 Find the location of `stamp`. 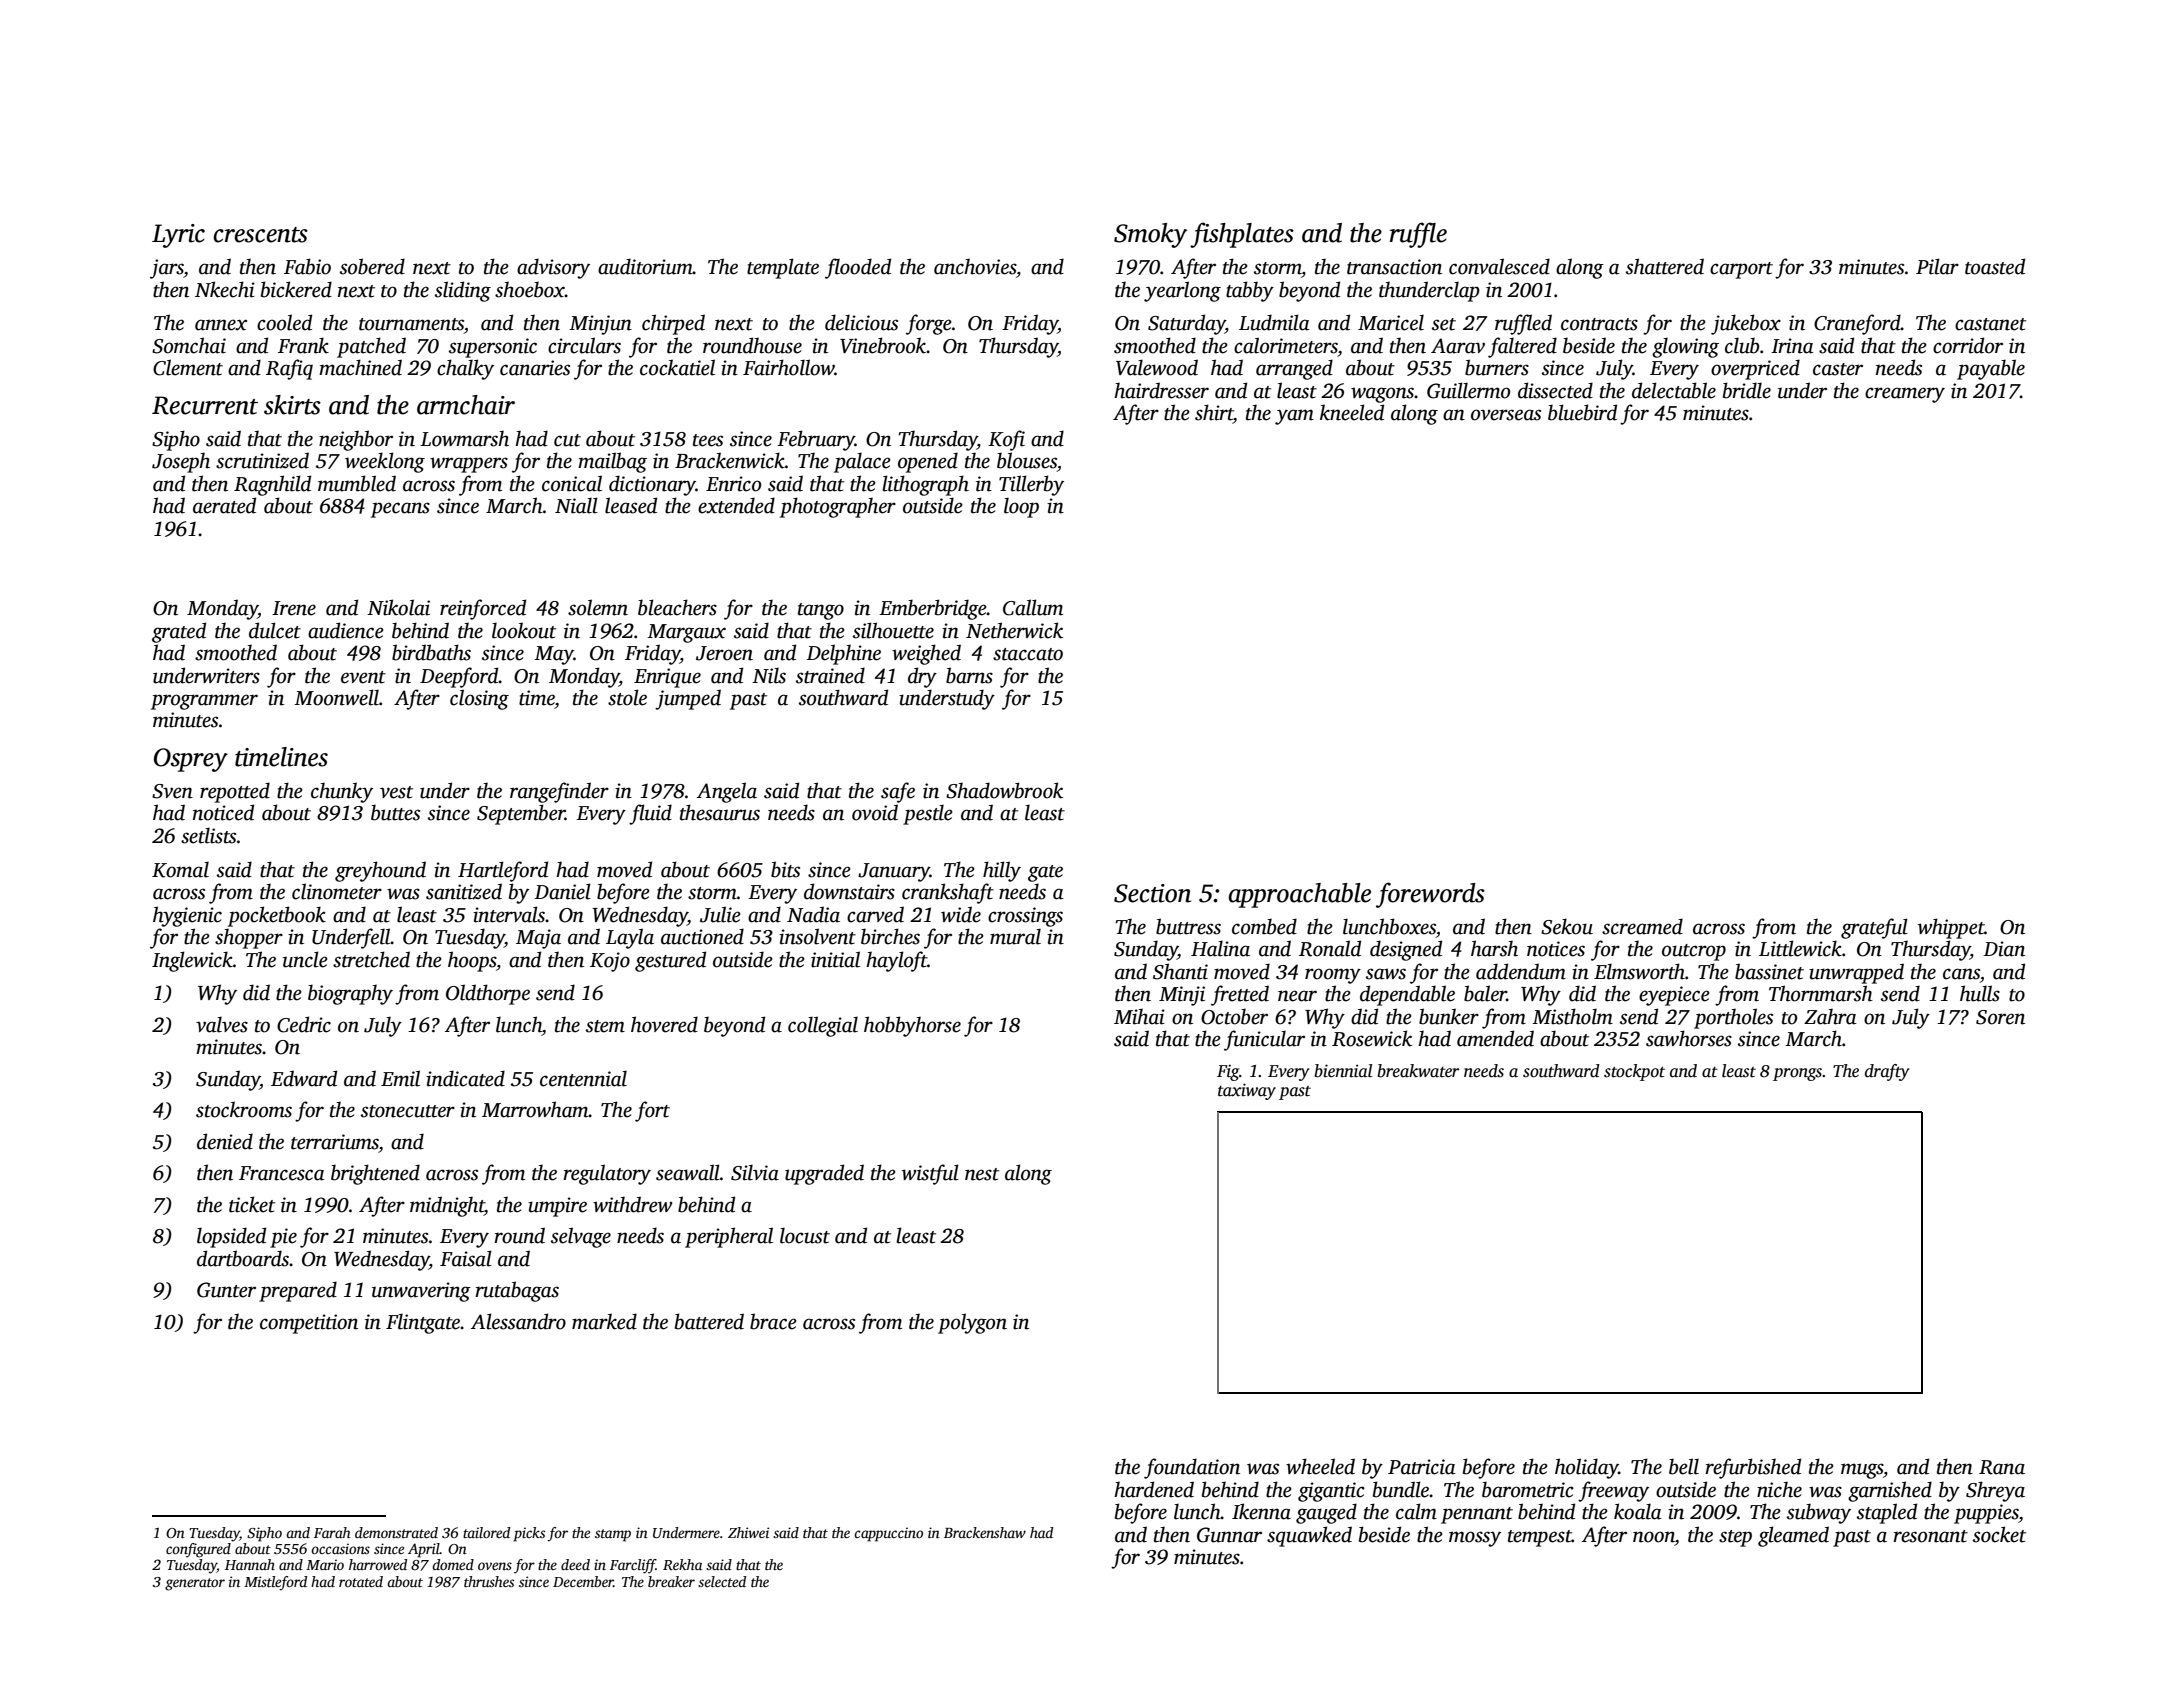

stamp is located at coordinates (613, 1535).
